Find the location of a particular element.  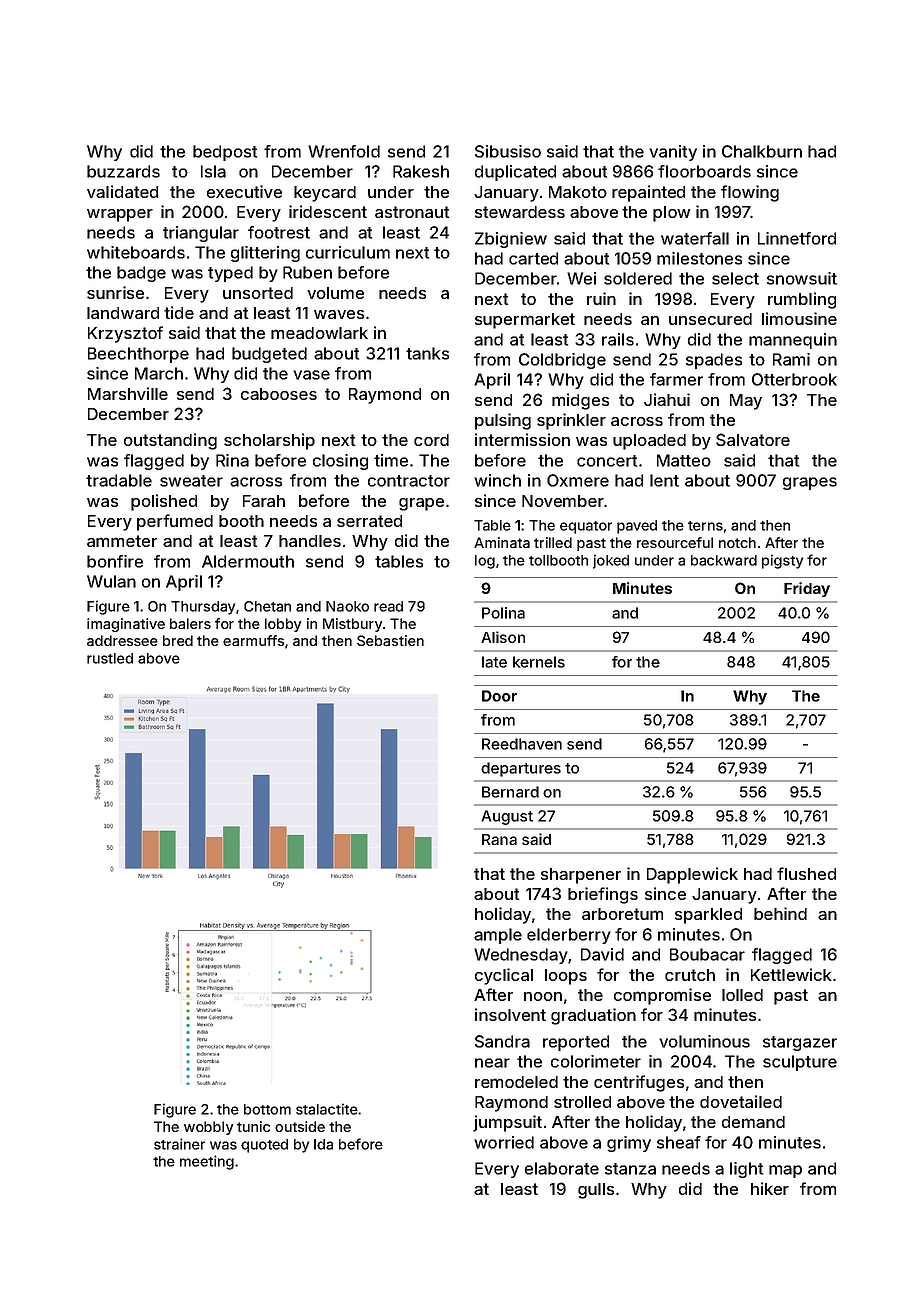

triangular is located at coordinates (201, 234).
